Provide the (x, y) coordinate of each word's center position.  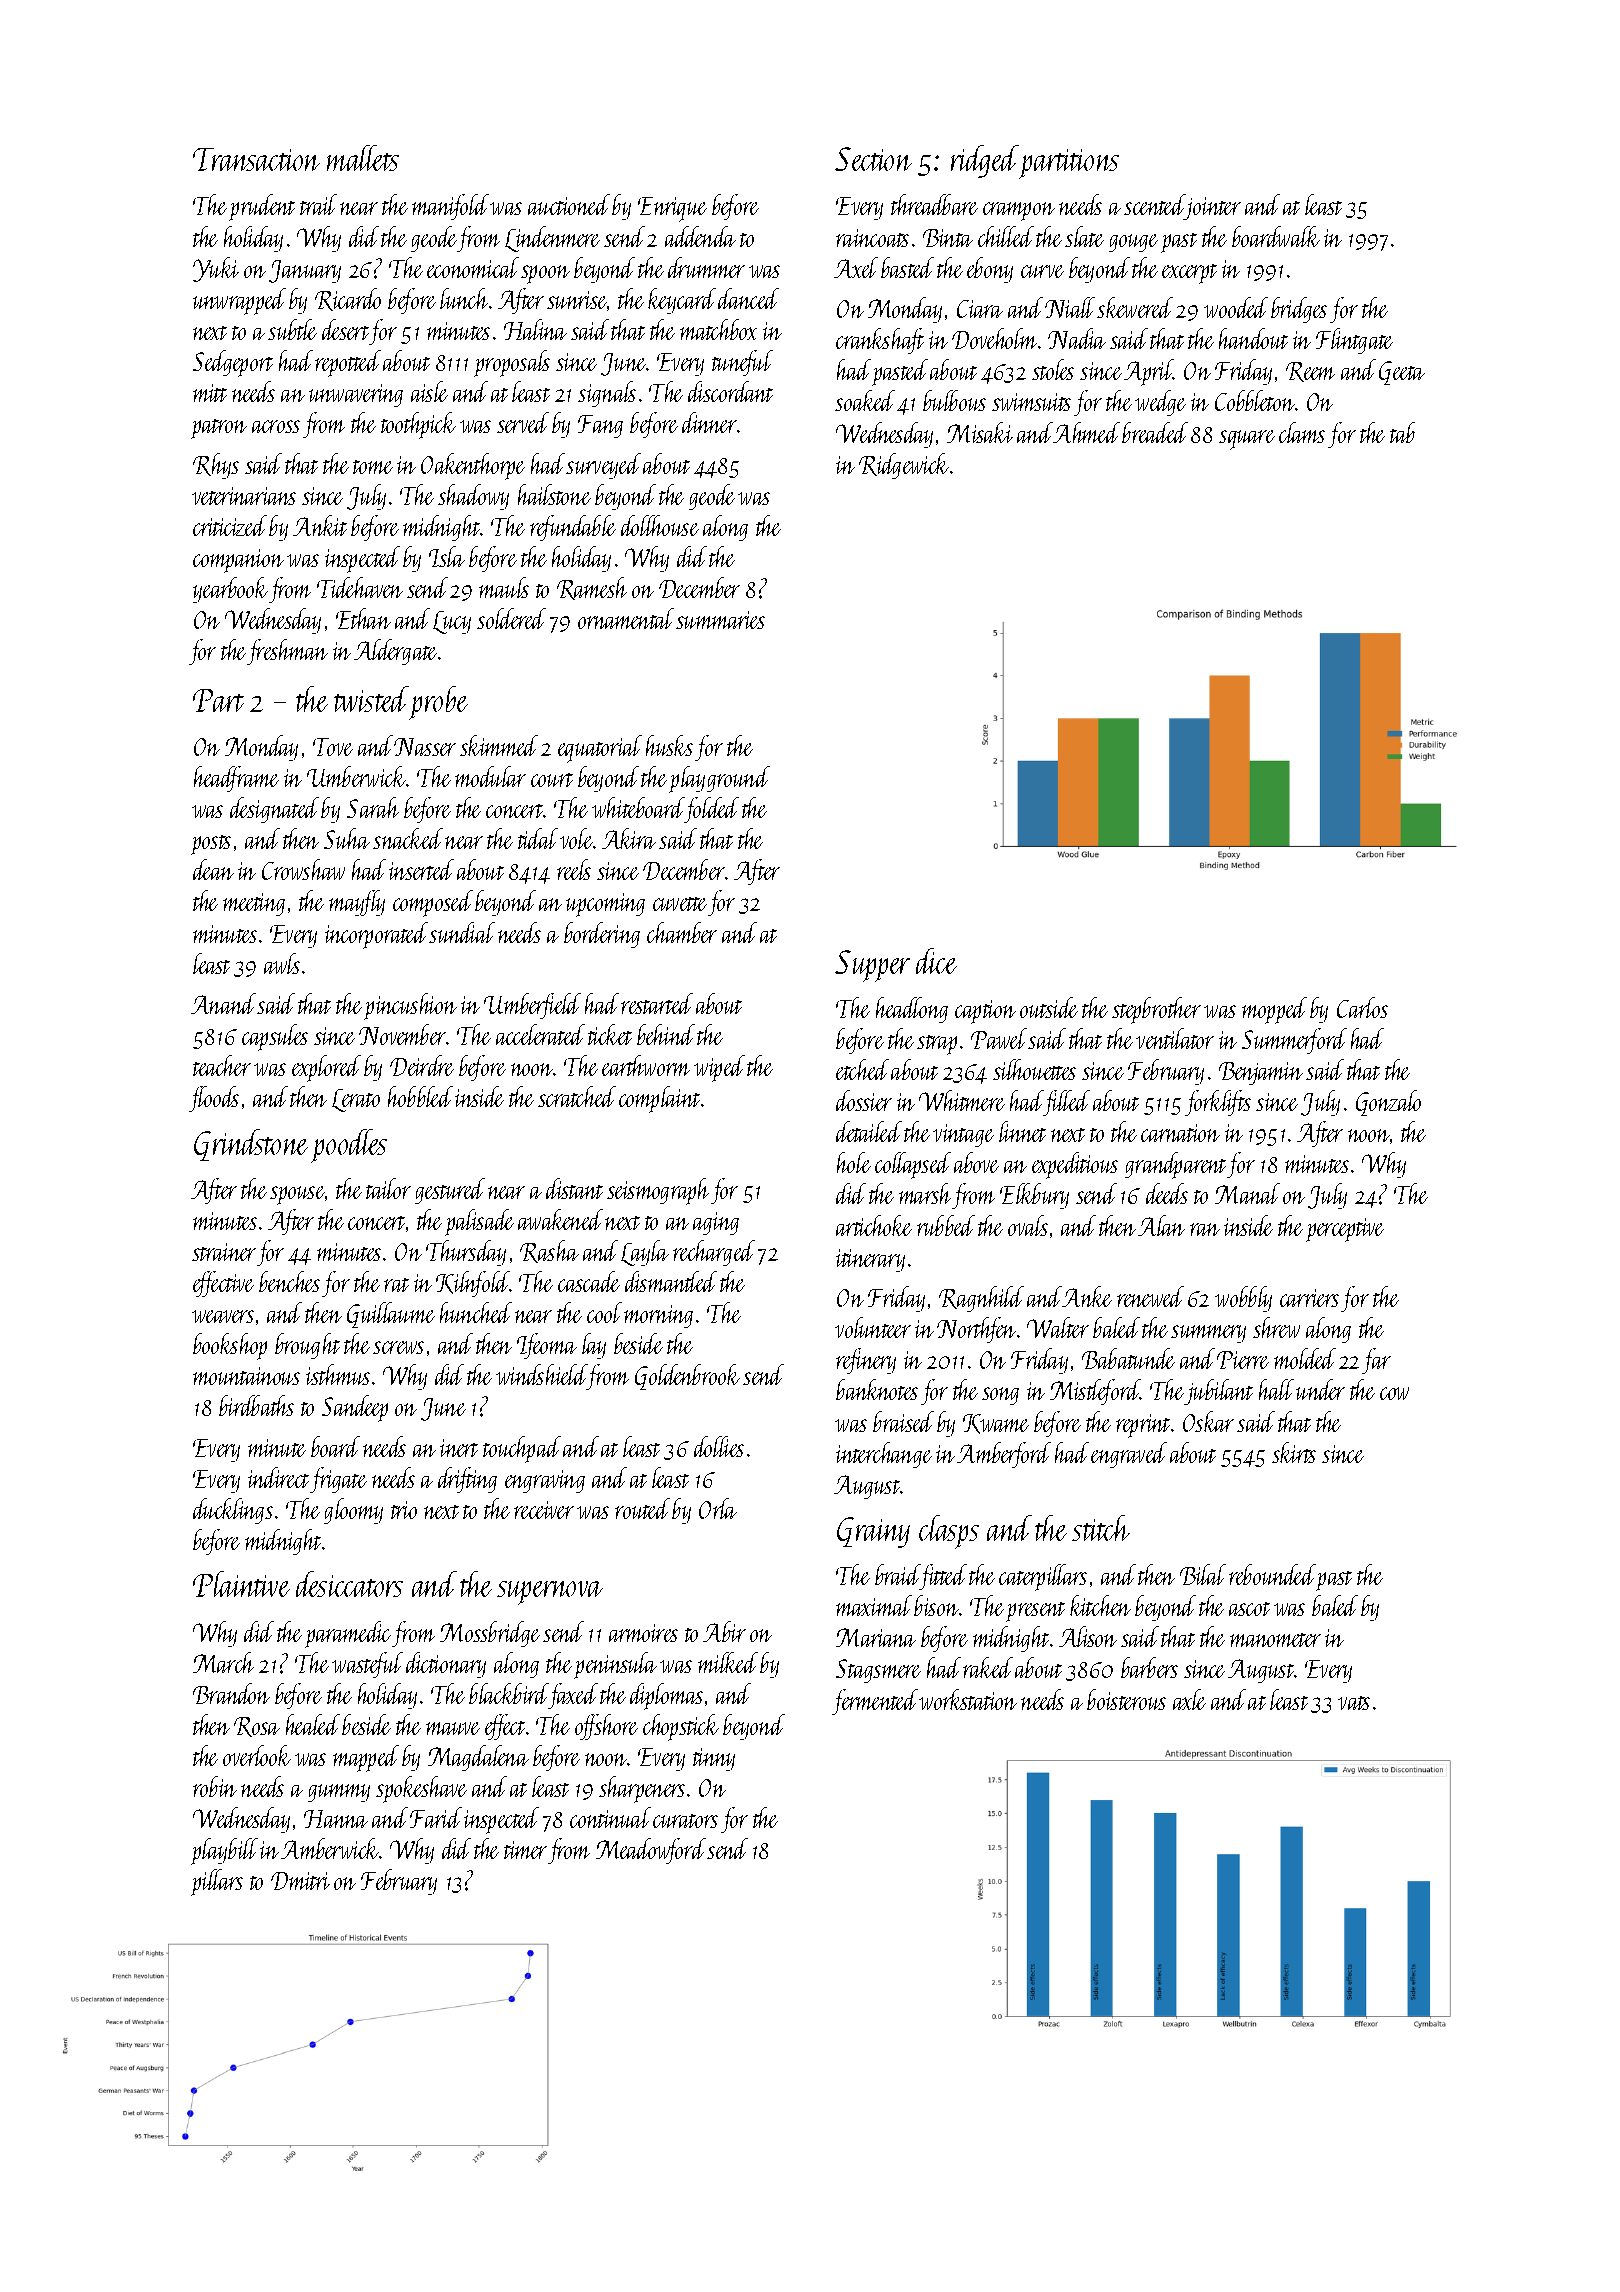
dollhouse (660, 525)
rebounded (1272, 1574)
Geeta (1402, 373)
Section (873, 159)
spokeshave (421, 1789)
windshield (541, 1374)
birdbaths (256, 1405)
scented (1154, 204)
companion (238, 561)
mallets (363, 158)
